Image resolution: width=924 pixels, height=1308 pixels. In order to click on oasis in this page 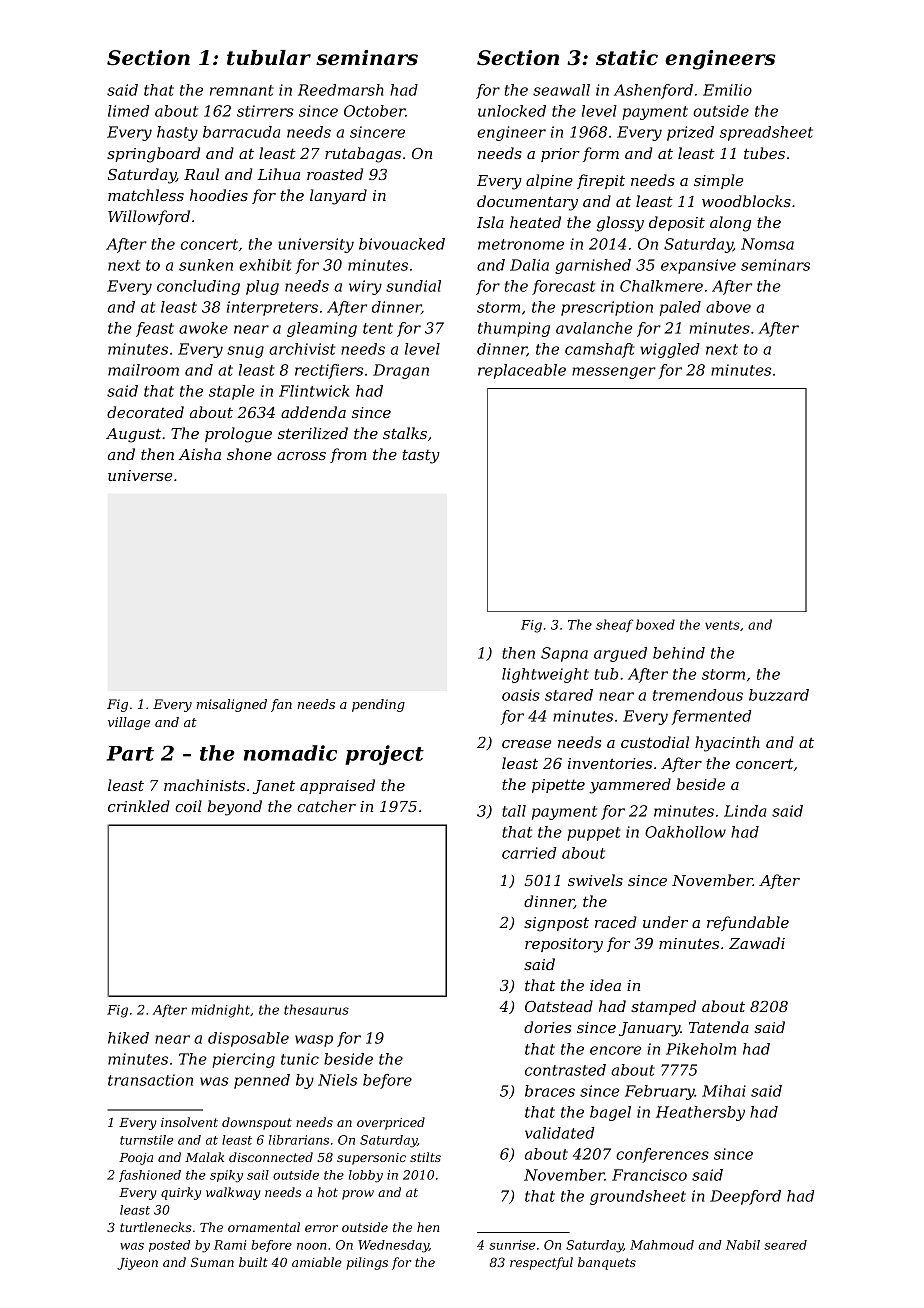, I will do `click(521, 695)`.
